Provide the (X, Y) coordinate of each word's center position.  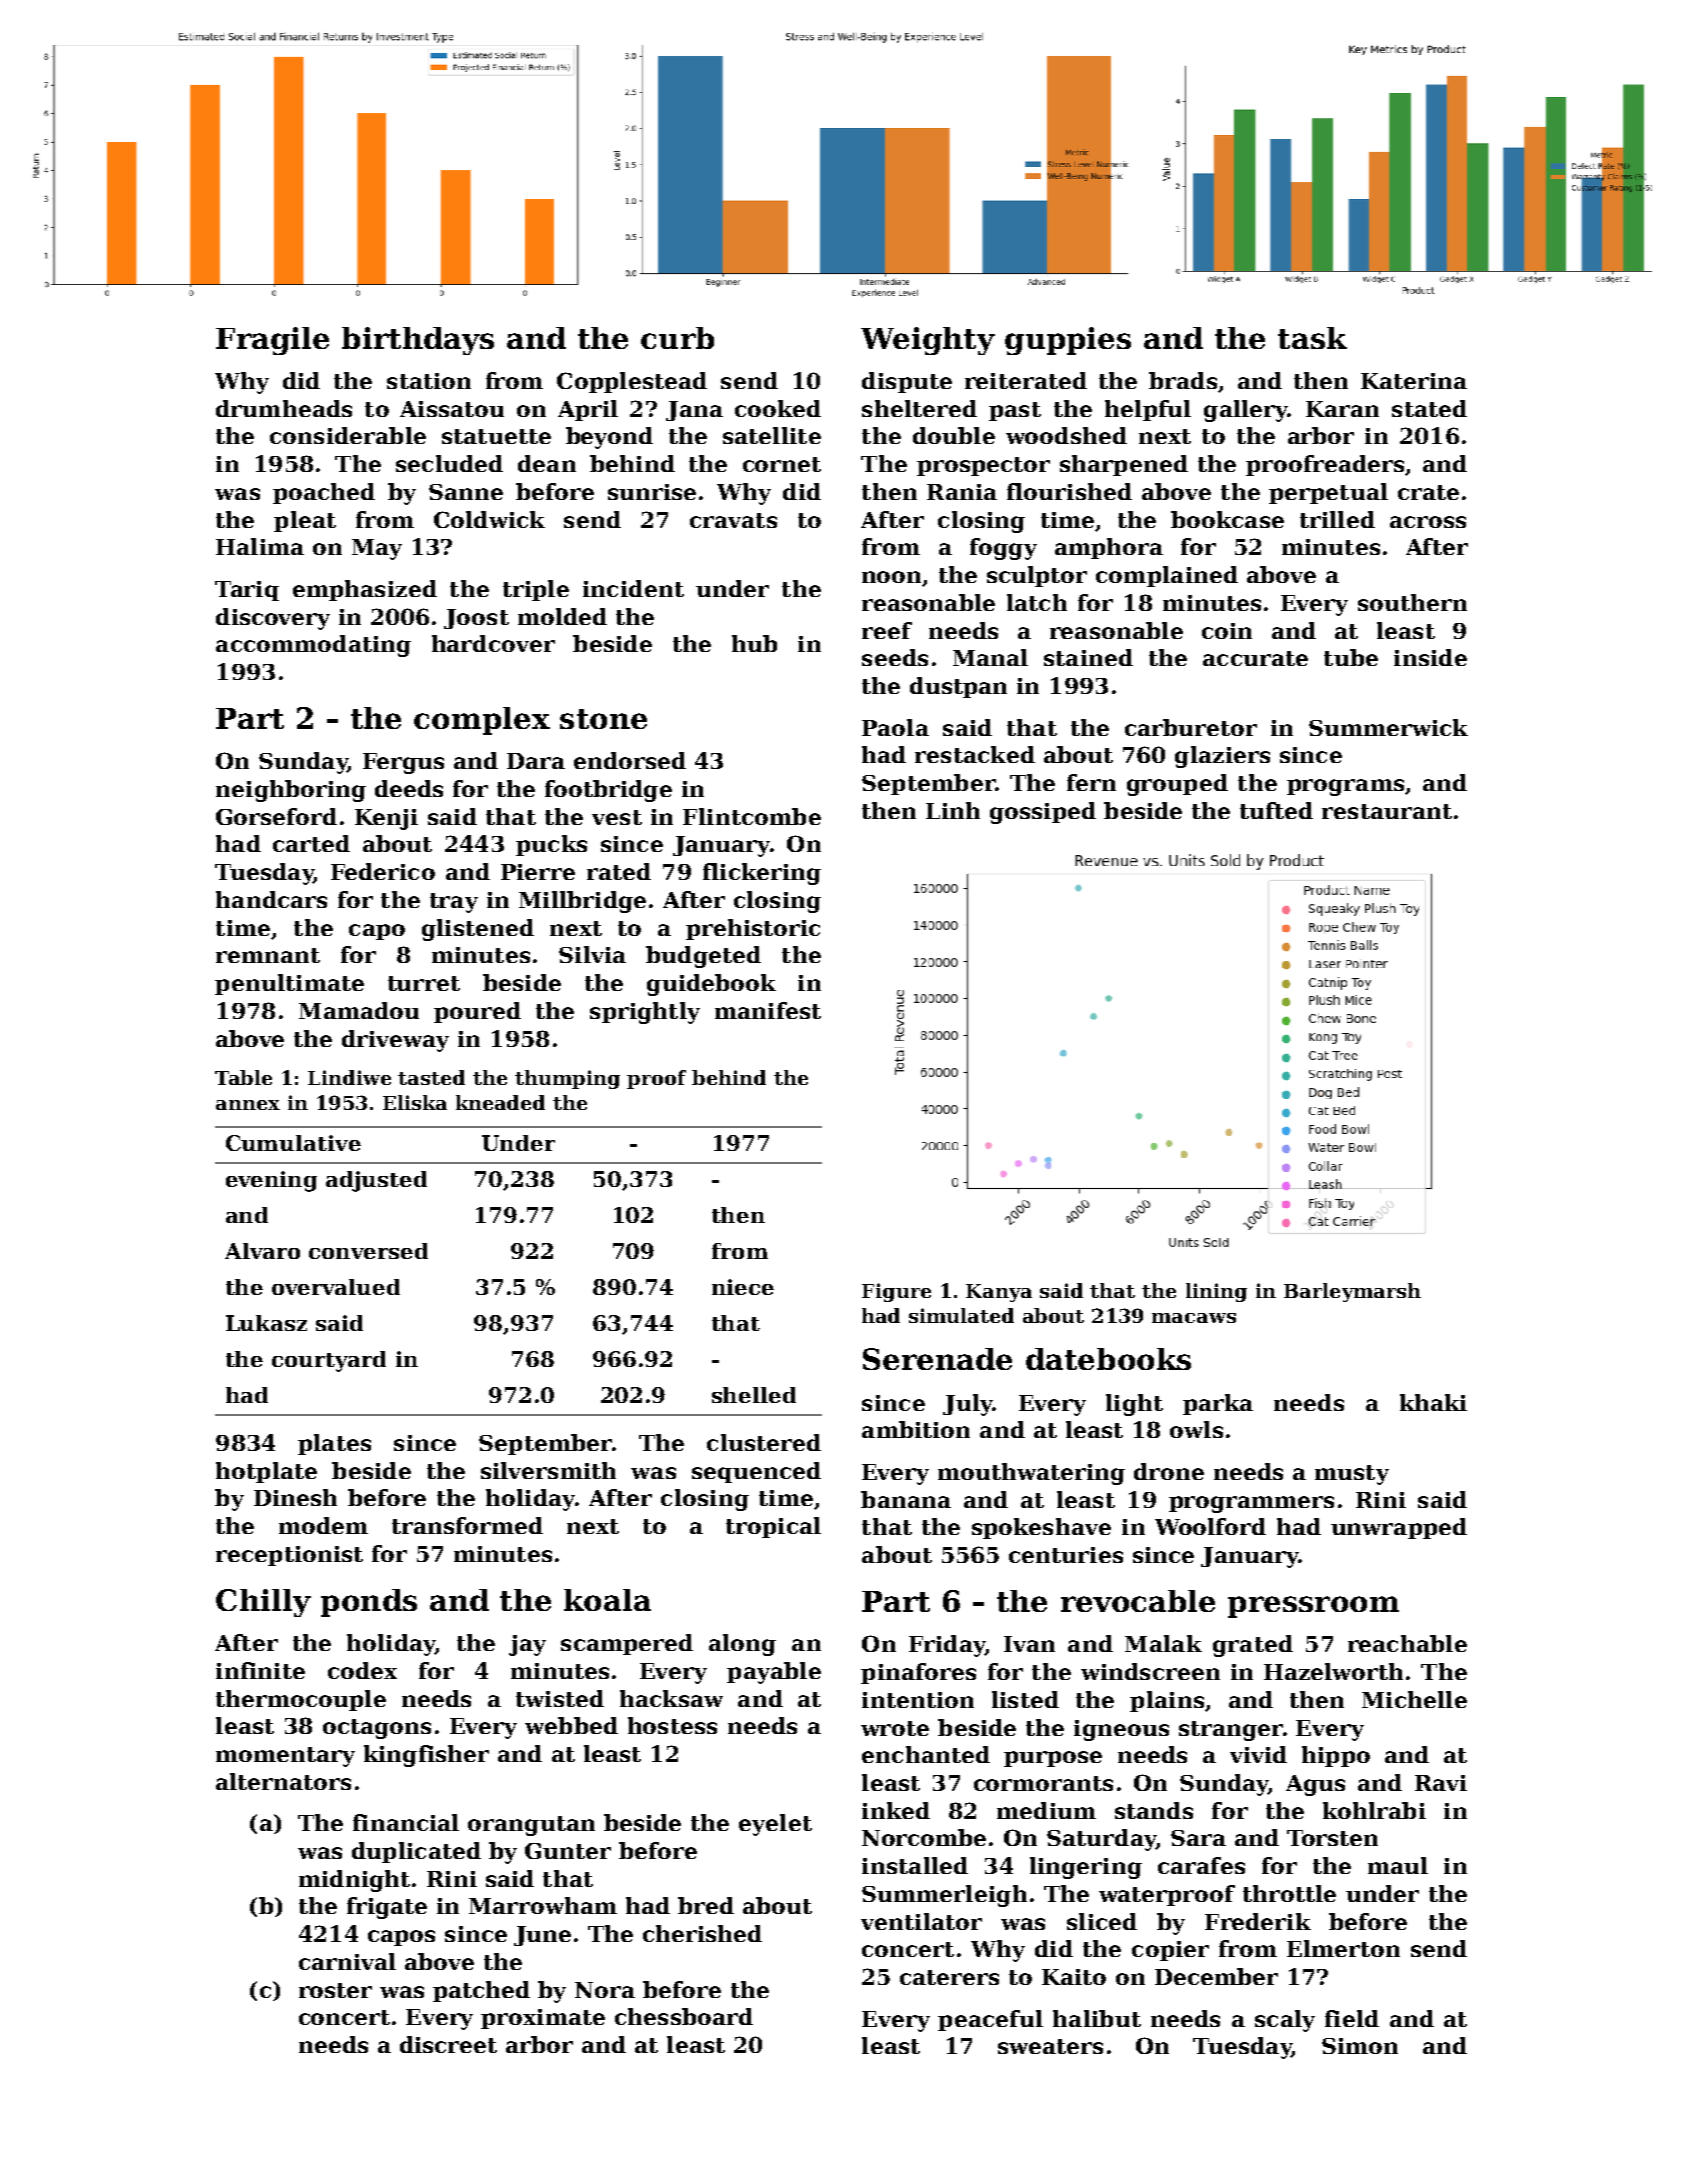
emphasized (365, 590)
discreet (448, 2044)
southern (1412, 602)
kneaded (500, 1102)
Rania (962, 492)
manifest (768, 1010)
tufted (1276, 810)
